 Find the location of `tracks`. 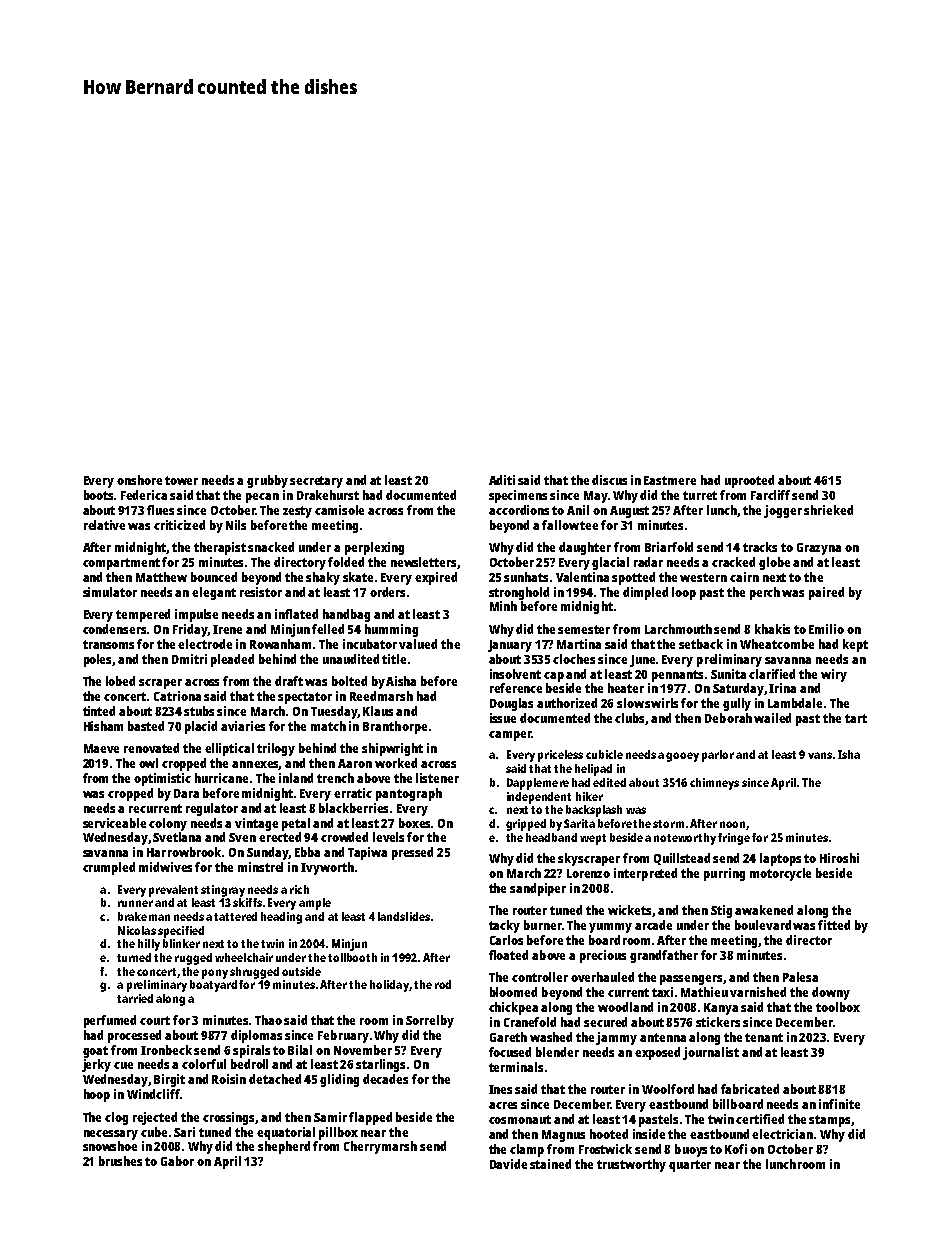

tracks is located at coordinates (760, 547).
